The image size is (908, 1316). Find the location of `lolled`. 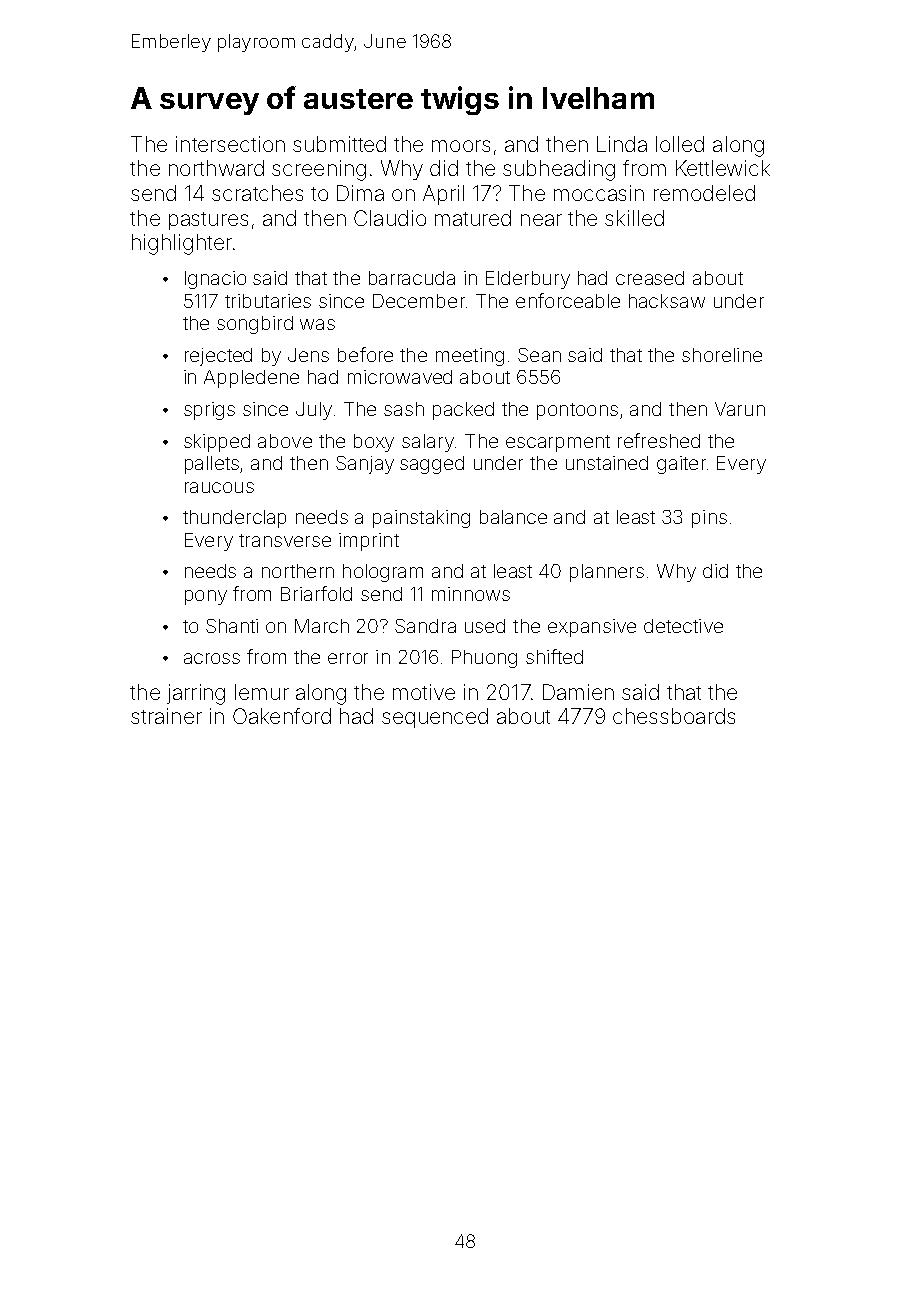

lolled is located at coordinates (680, 144).
